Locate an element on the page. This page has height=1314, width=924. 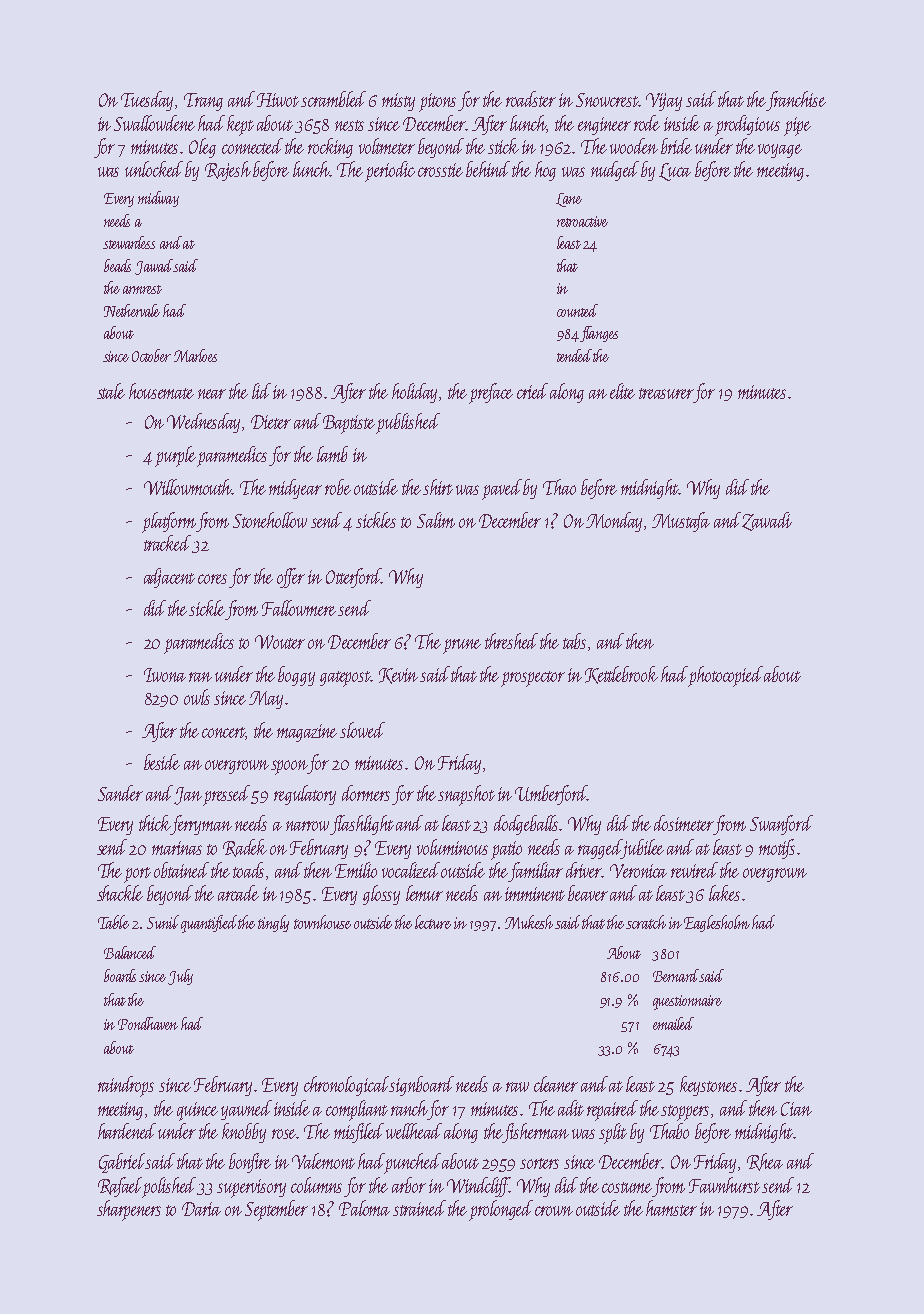
crown is located at coordinates (554, 1211).
